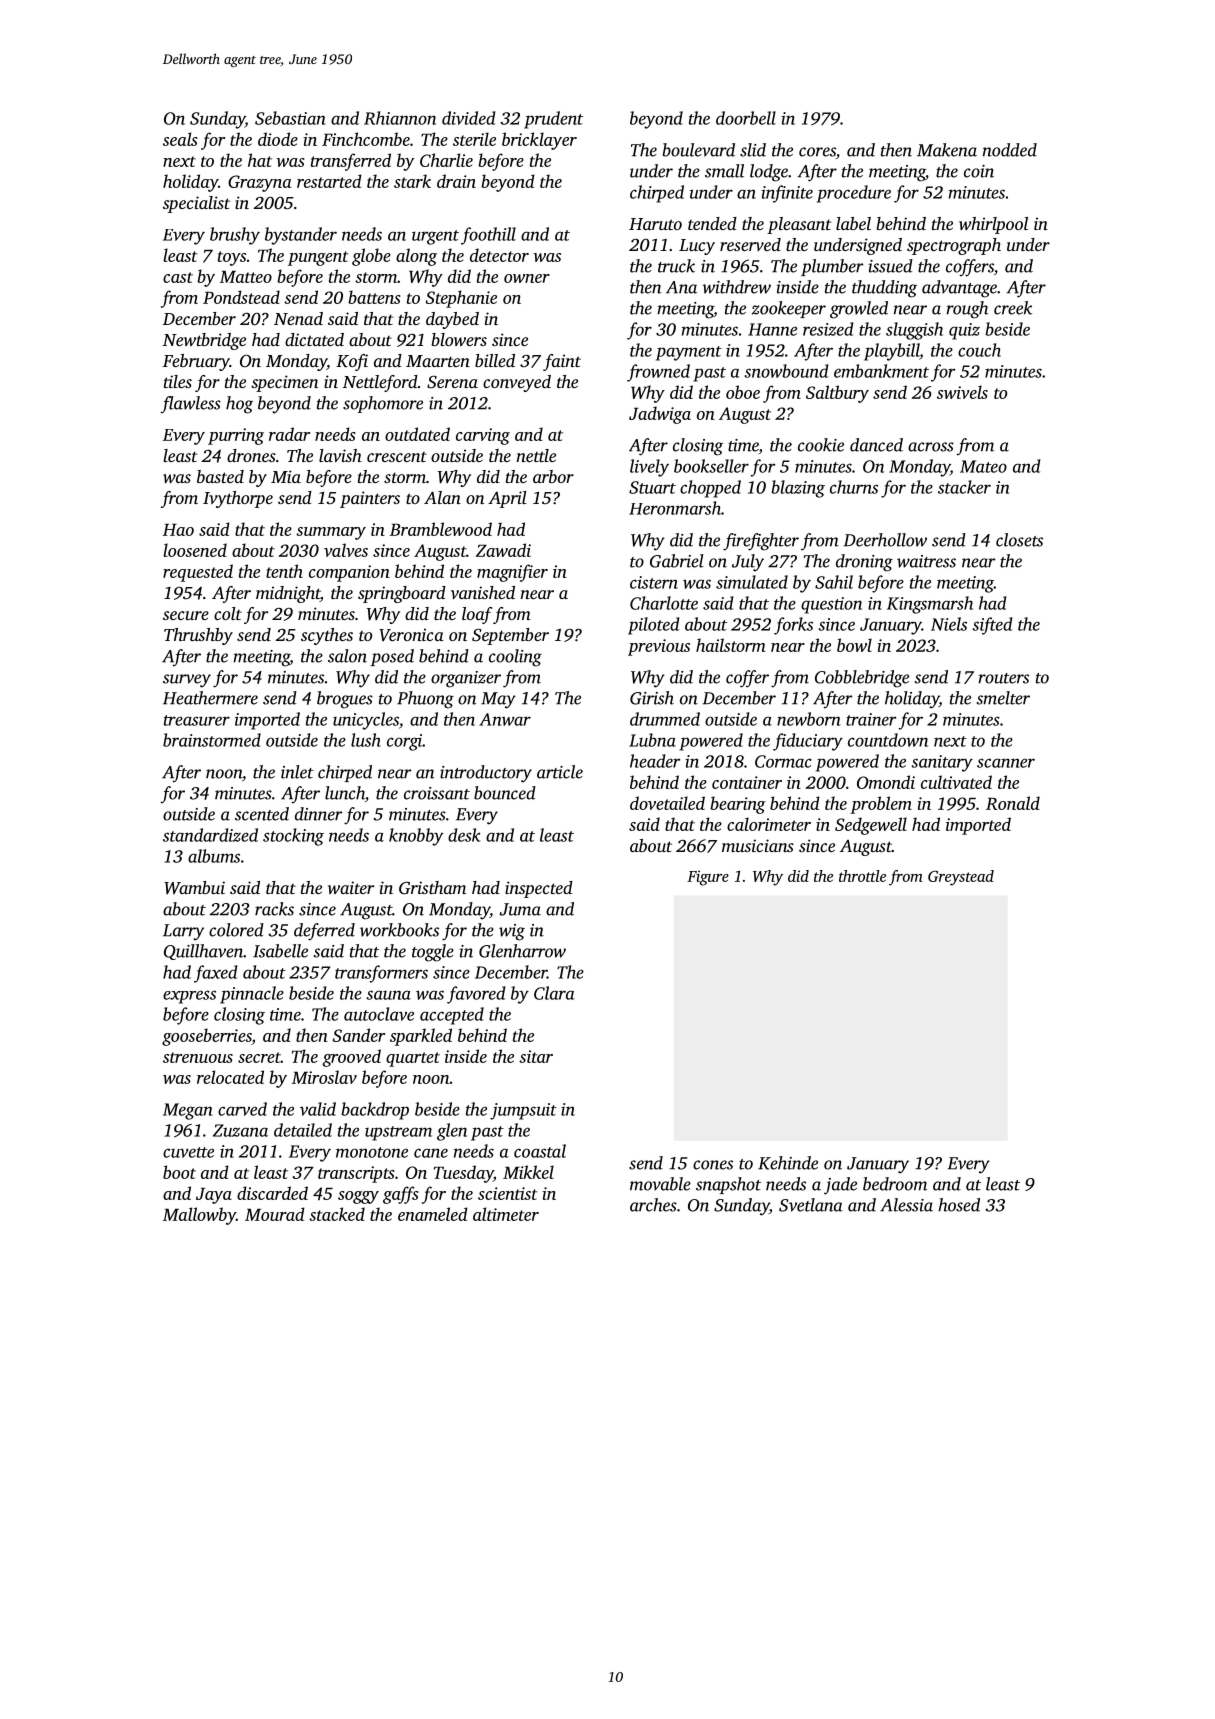  What do you see at coordinates (979, 350) in the page?
I see `couch` at bounding box center [979, 350].
